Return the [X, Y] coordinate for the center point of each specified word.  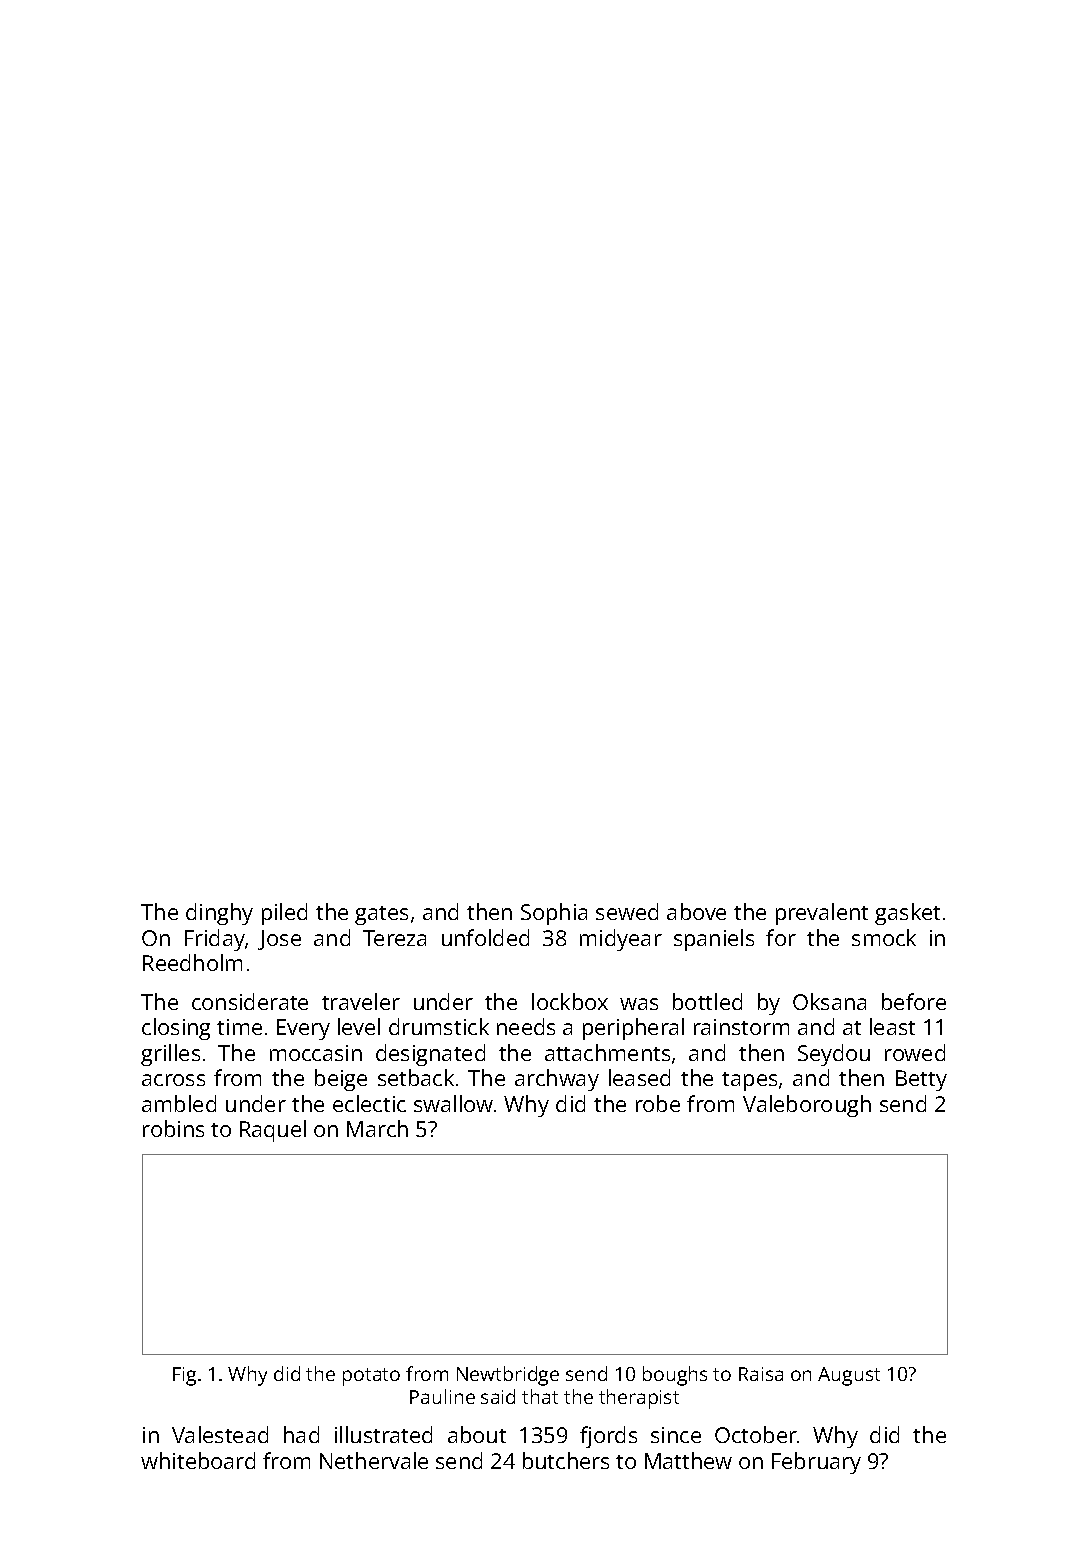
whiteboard [198, 1460]
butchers [566, 1460]
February [816, 1463]
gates [381, 915]
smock [884, 937]
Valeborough [807, 1106]
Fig [184, 1376]
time [239, 1027]
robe [658, 1103]
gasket [907, 914]
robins [173, 1128]
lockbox [570, 1001]
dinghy [219, 914]
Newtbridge [508, 1376]
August [849, 1376]
